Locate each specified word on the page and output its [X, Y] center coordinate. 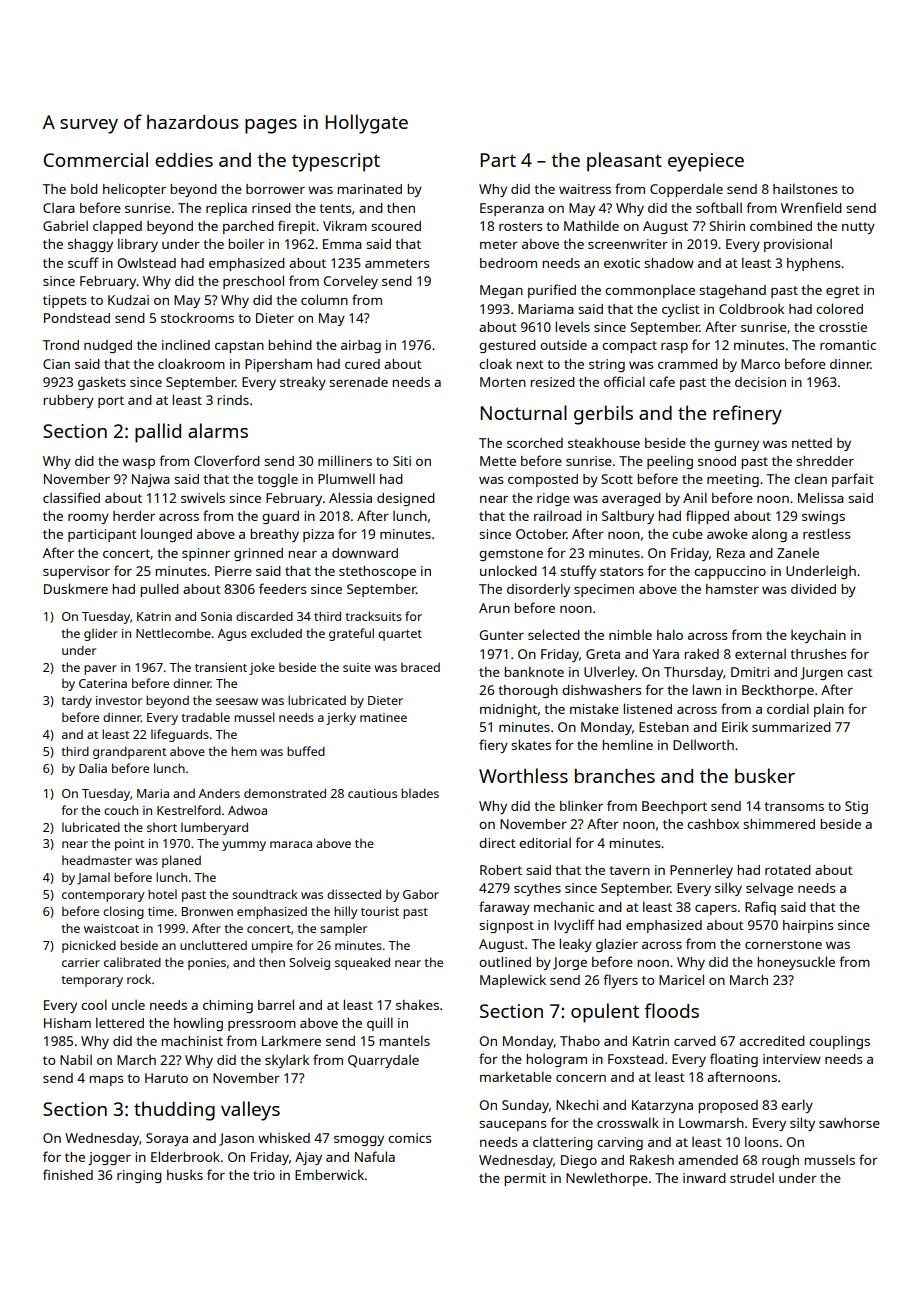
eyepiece [706, 162]
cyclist [681, 310]
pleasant [624, 162]
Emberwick [329, 1174]
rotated [788, 870]
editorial [545, 843]
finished [68, 1174]
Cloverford [227, 460]
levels [572, 326]
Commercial [95, 159]
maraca [291, 844]
